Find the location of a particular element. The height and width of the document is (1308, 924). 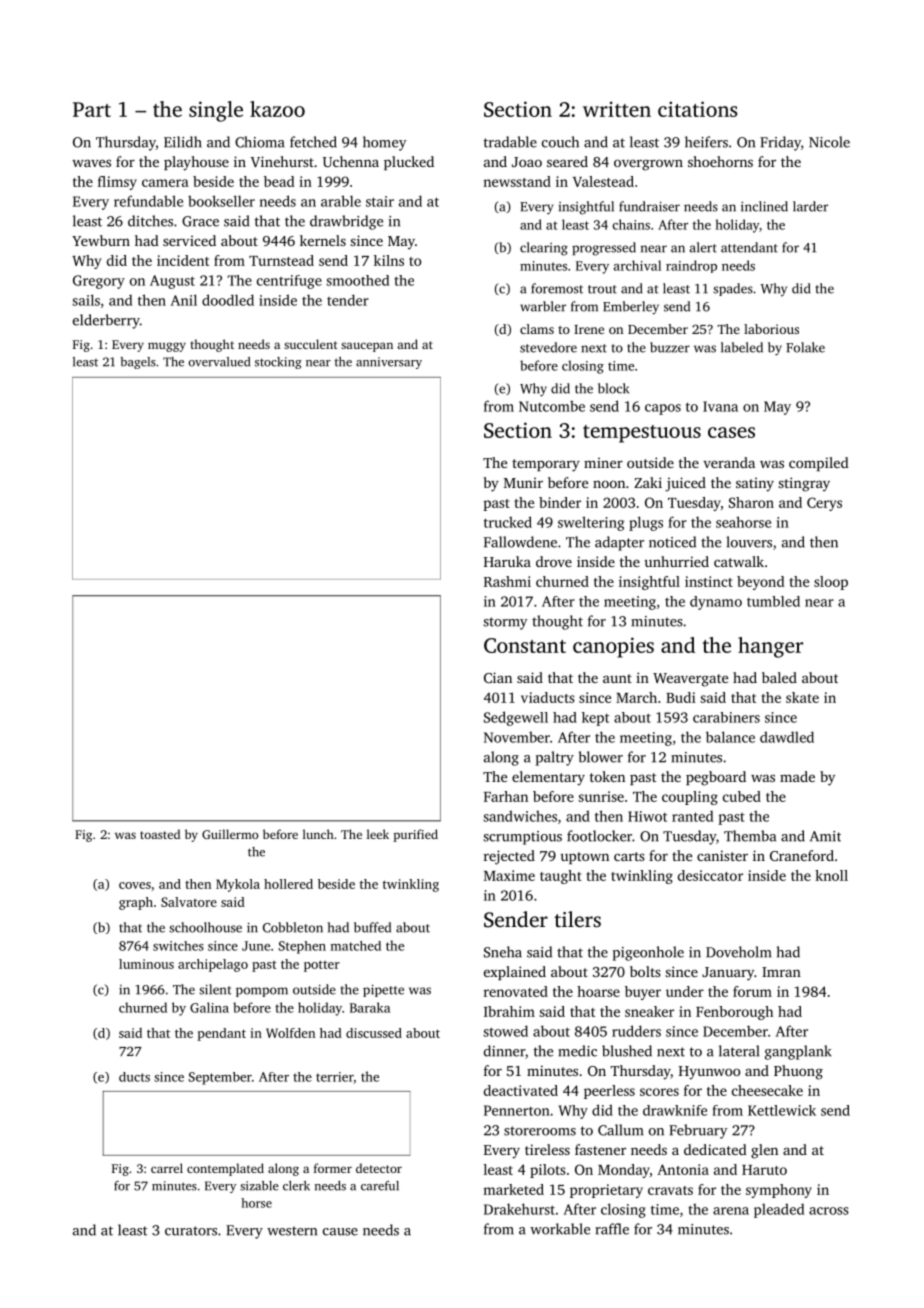

carrel is located at coordinates (167, 1168).
